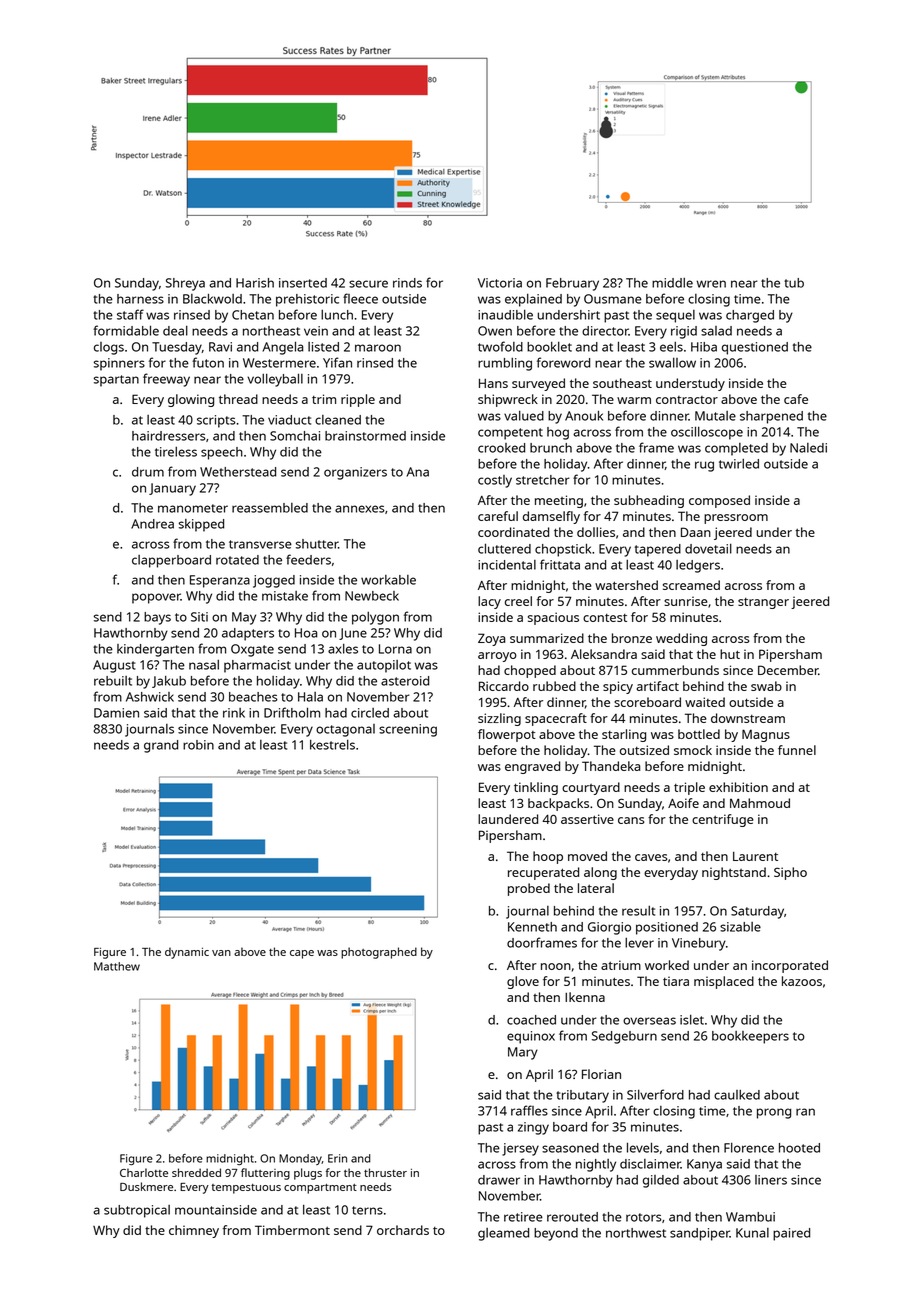 This screenshot has height=1308, width=924. I want to click on chimney, so click(194, 1231).
